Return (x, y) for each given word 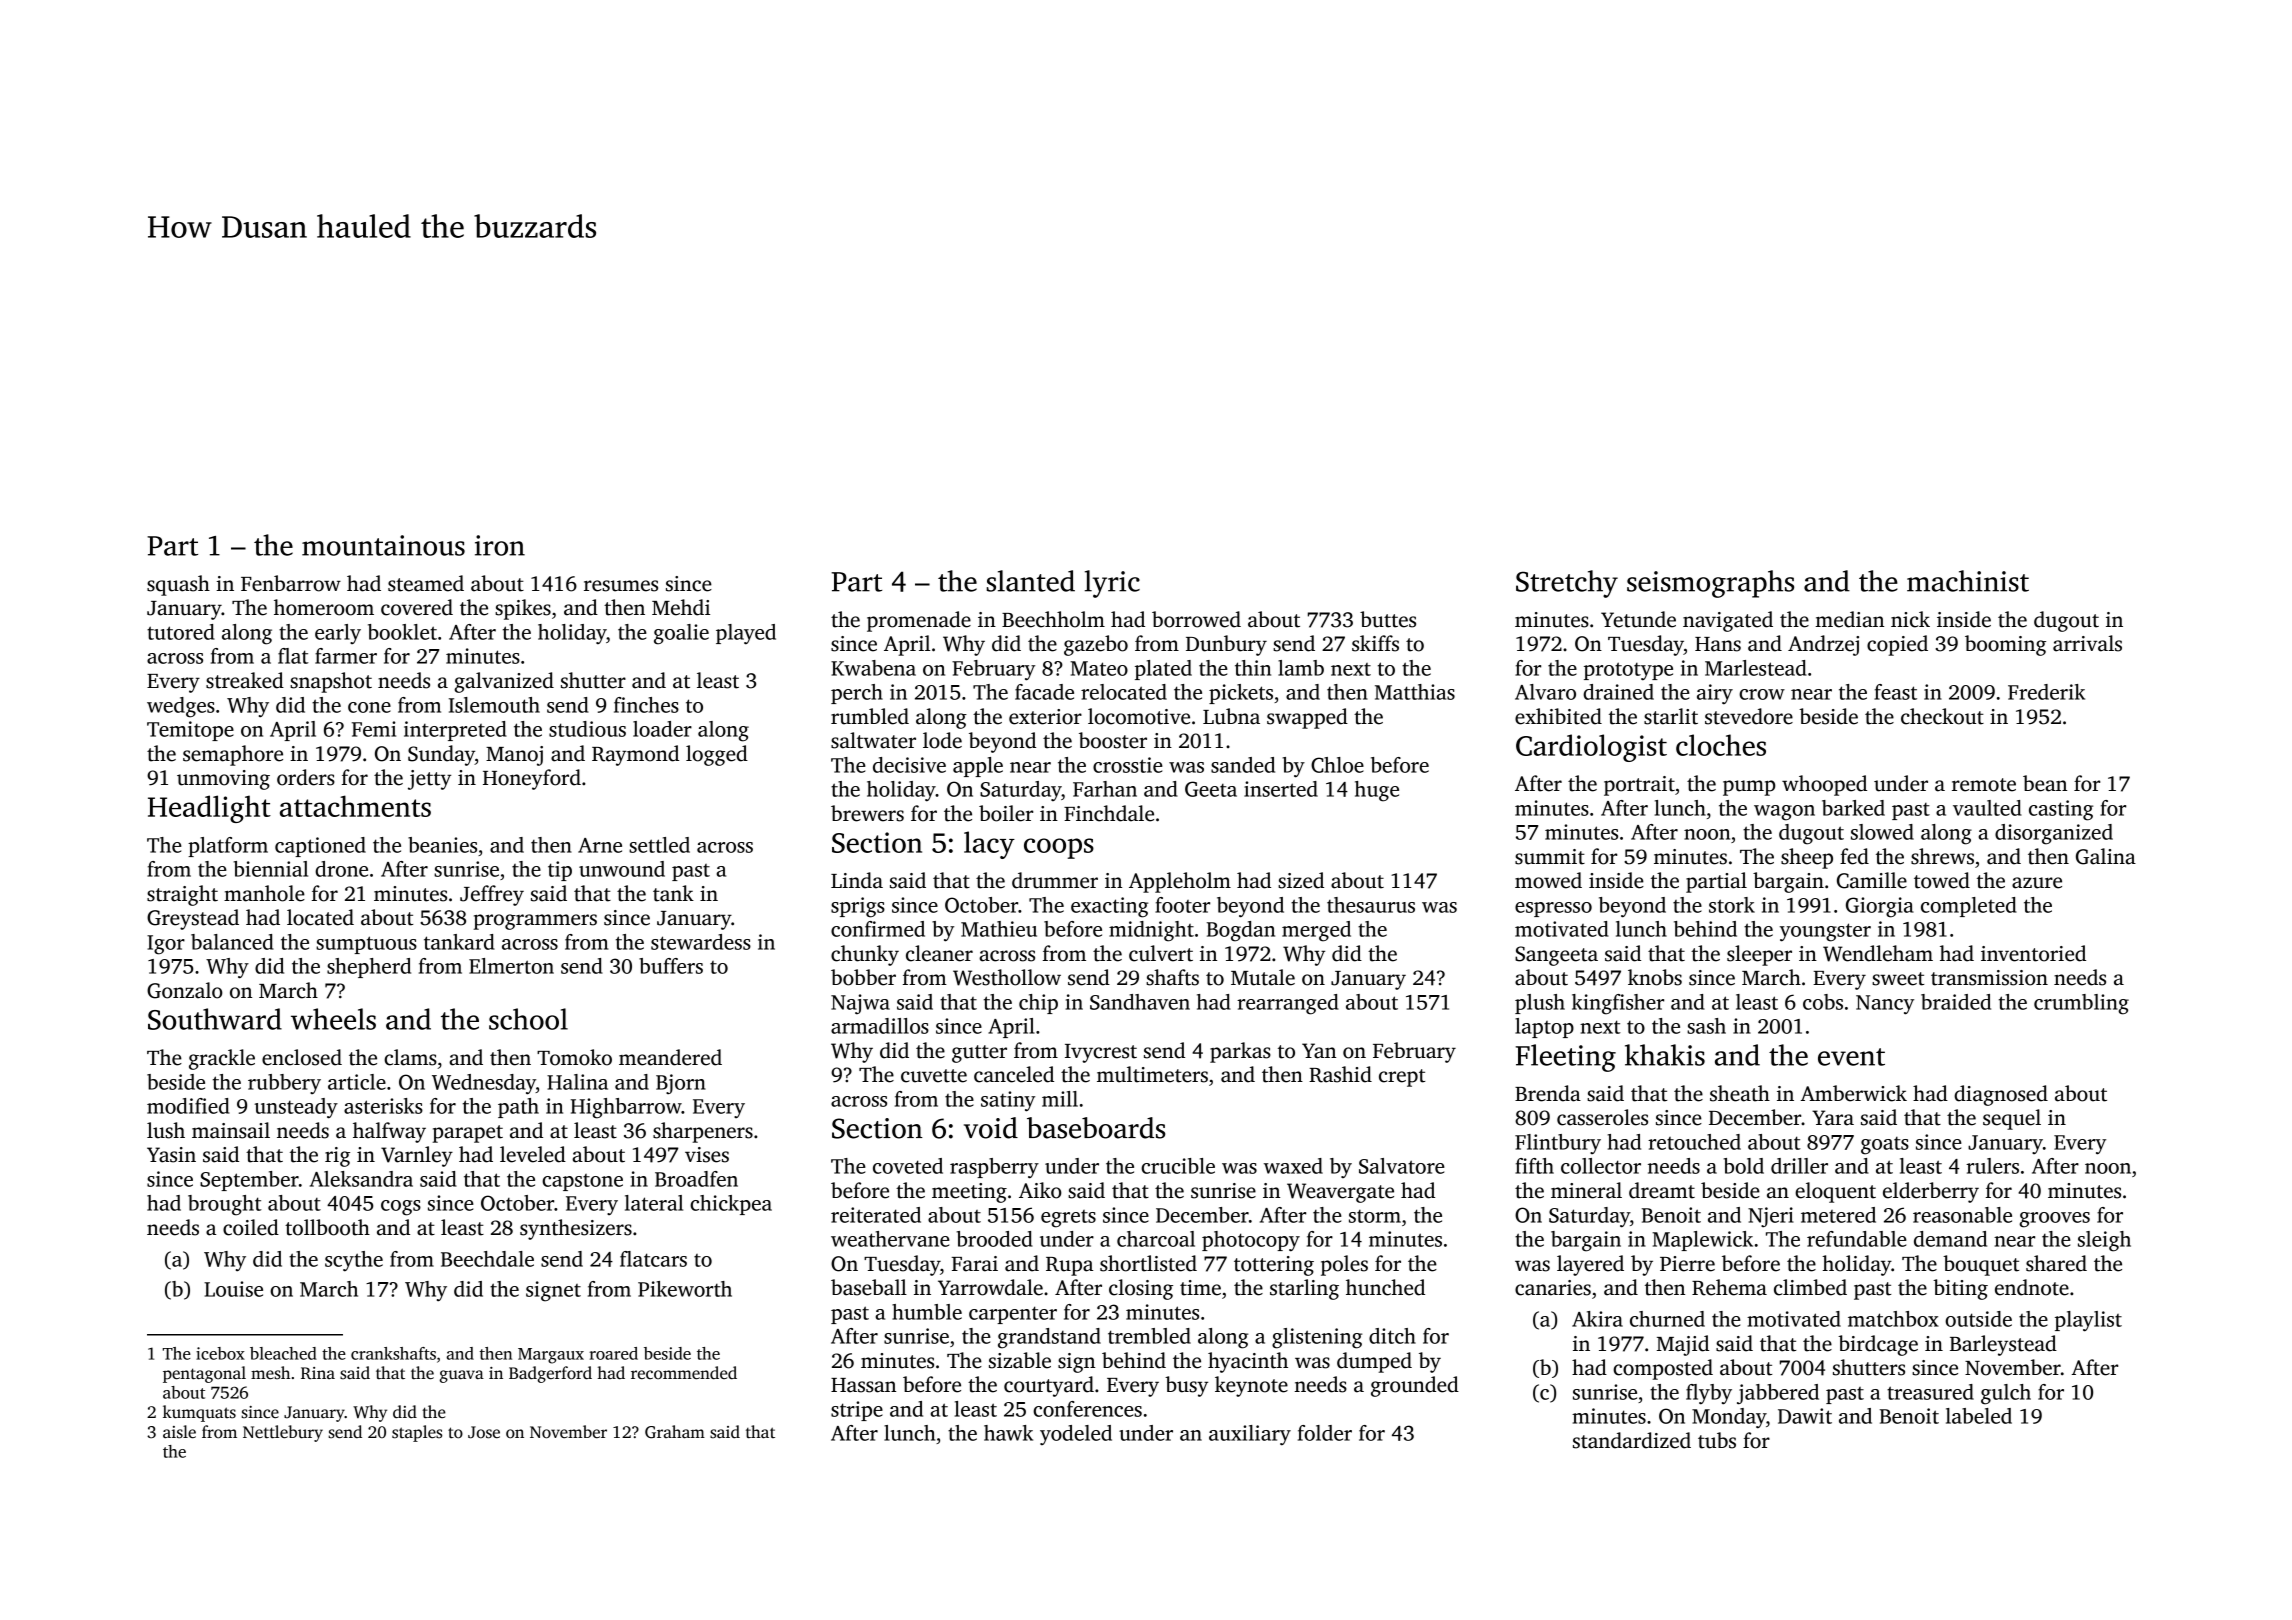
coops (1059, 848)
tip (560, 871)
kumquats (199, 1413)
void (991, 1128)
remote (1984, 785)
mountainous (383, 545)
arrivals (2087, 643)
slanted (1031, 581)
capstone (582, 1182)
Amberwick (1854, 1093)
